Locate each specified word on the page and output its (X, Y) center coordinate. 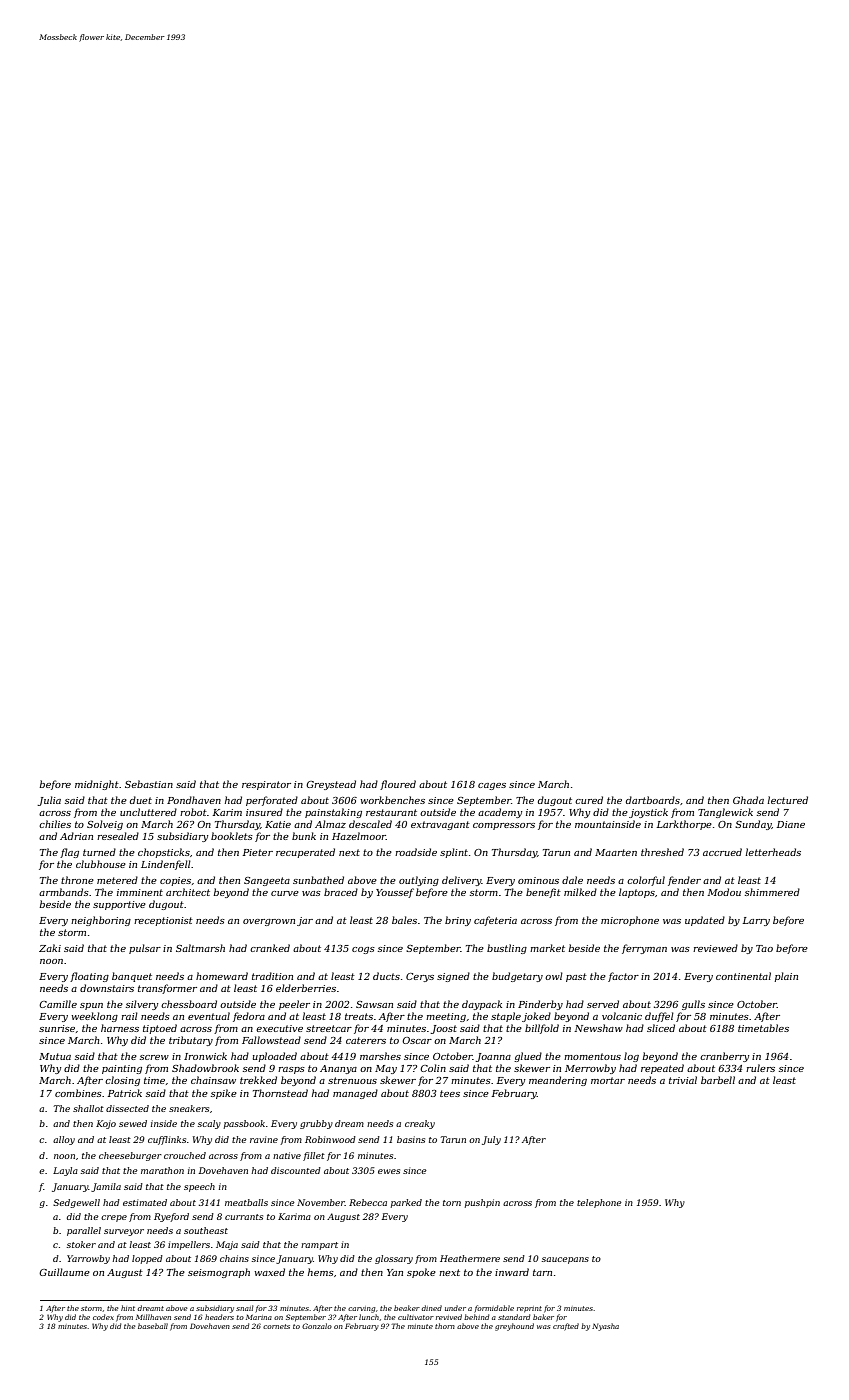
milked (580, 892)
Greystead (331, 785)
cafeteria (495, 921)
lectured (787, 800)
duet (141, 800)
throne (77, 880)
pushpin (482, 1203)
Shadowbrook (205, 1068)
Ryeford (171, 1217)
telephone (599, 1203)
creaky (420, 1124)
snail (244, 1308)
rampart (319, 1246)
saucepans (565, 1260)
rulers (760, 1068)
